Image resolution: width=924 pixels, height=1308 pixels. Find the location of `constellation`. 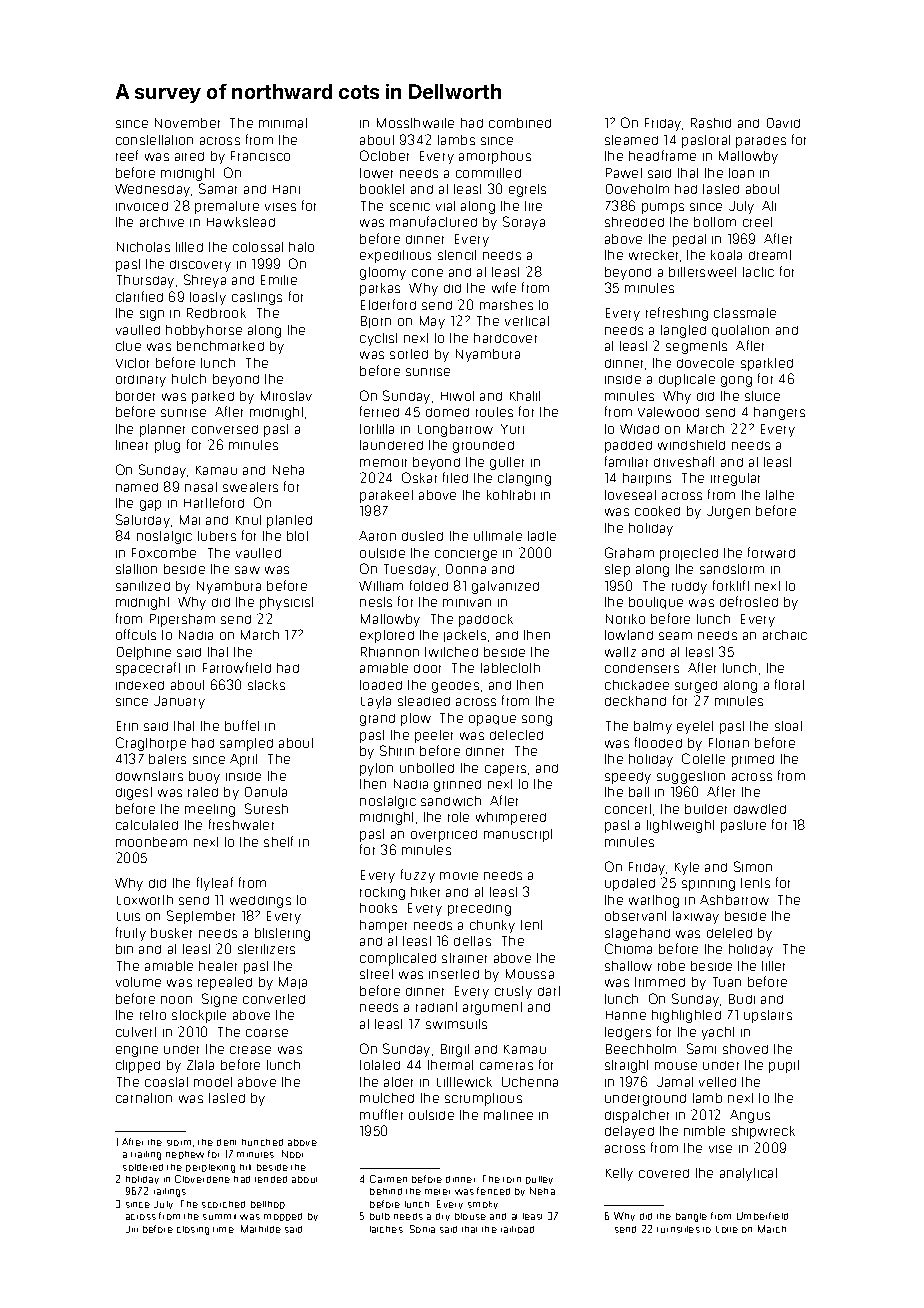

constellation is located at coordinates (154, 140).
